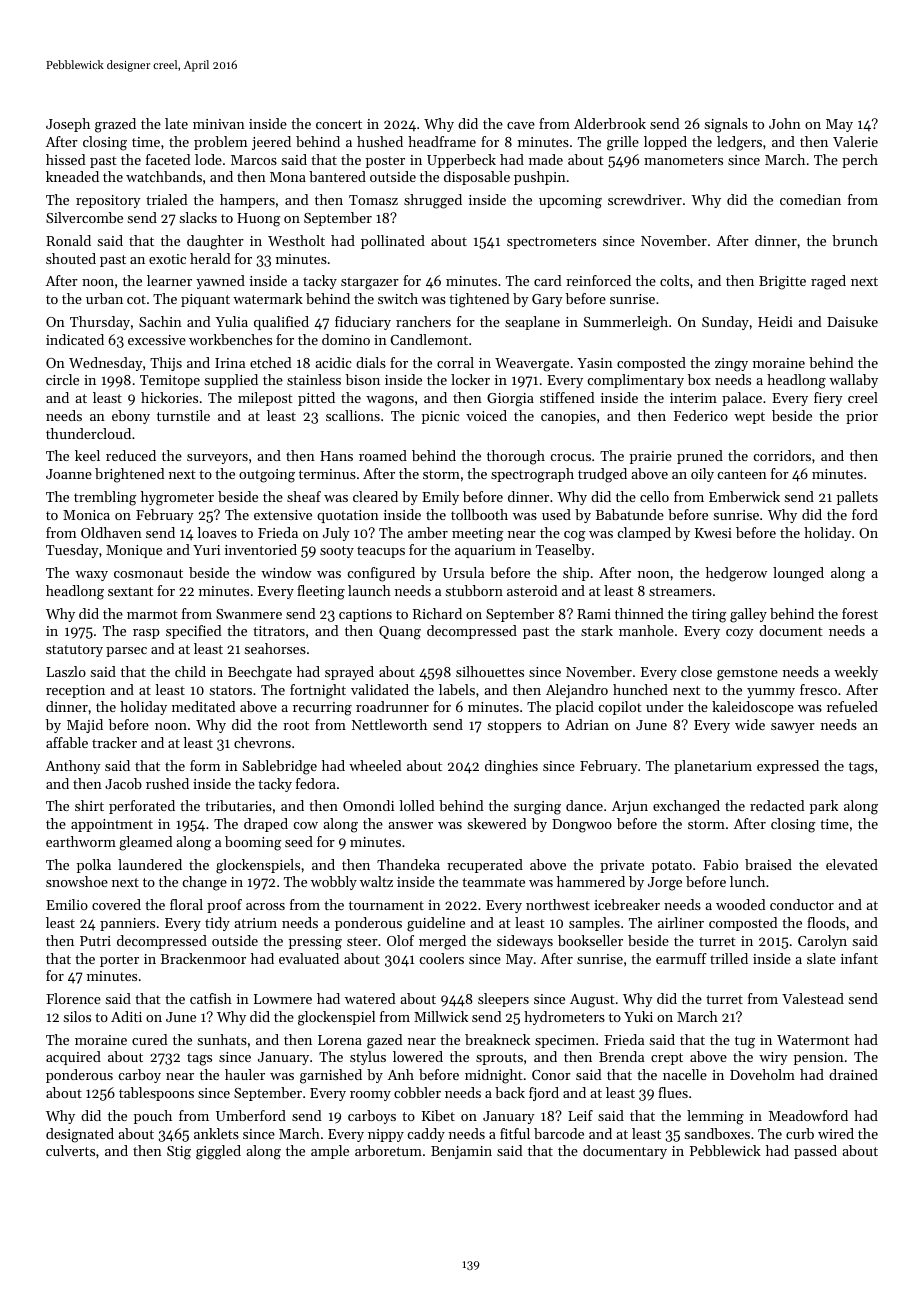 The width and height of the screenshot is (924, 1308). Describe the element at coordinates (365, 615) in the screenshot. I see `captions` at that location.
